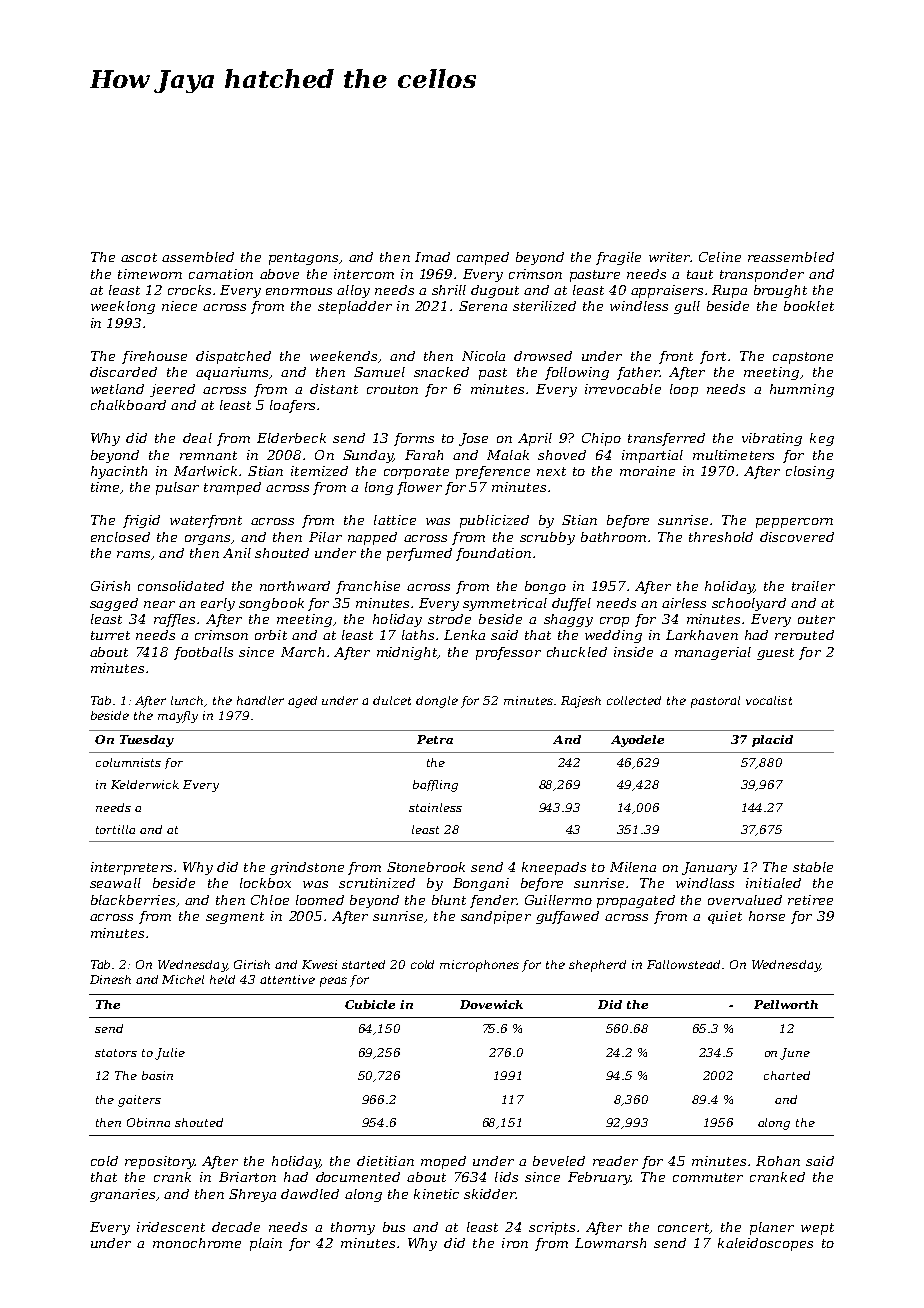 The height and width of the document is (1308, 924). Describe the element at coordinates (435, 807) in the document. I see `stainless` at that location.
